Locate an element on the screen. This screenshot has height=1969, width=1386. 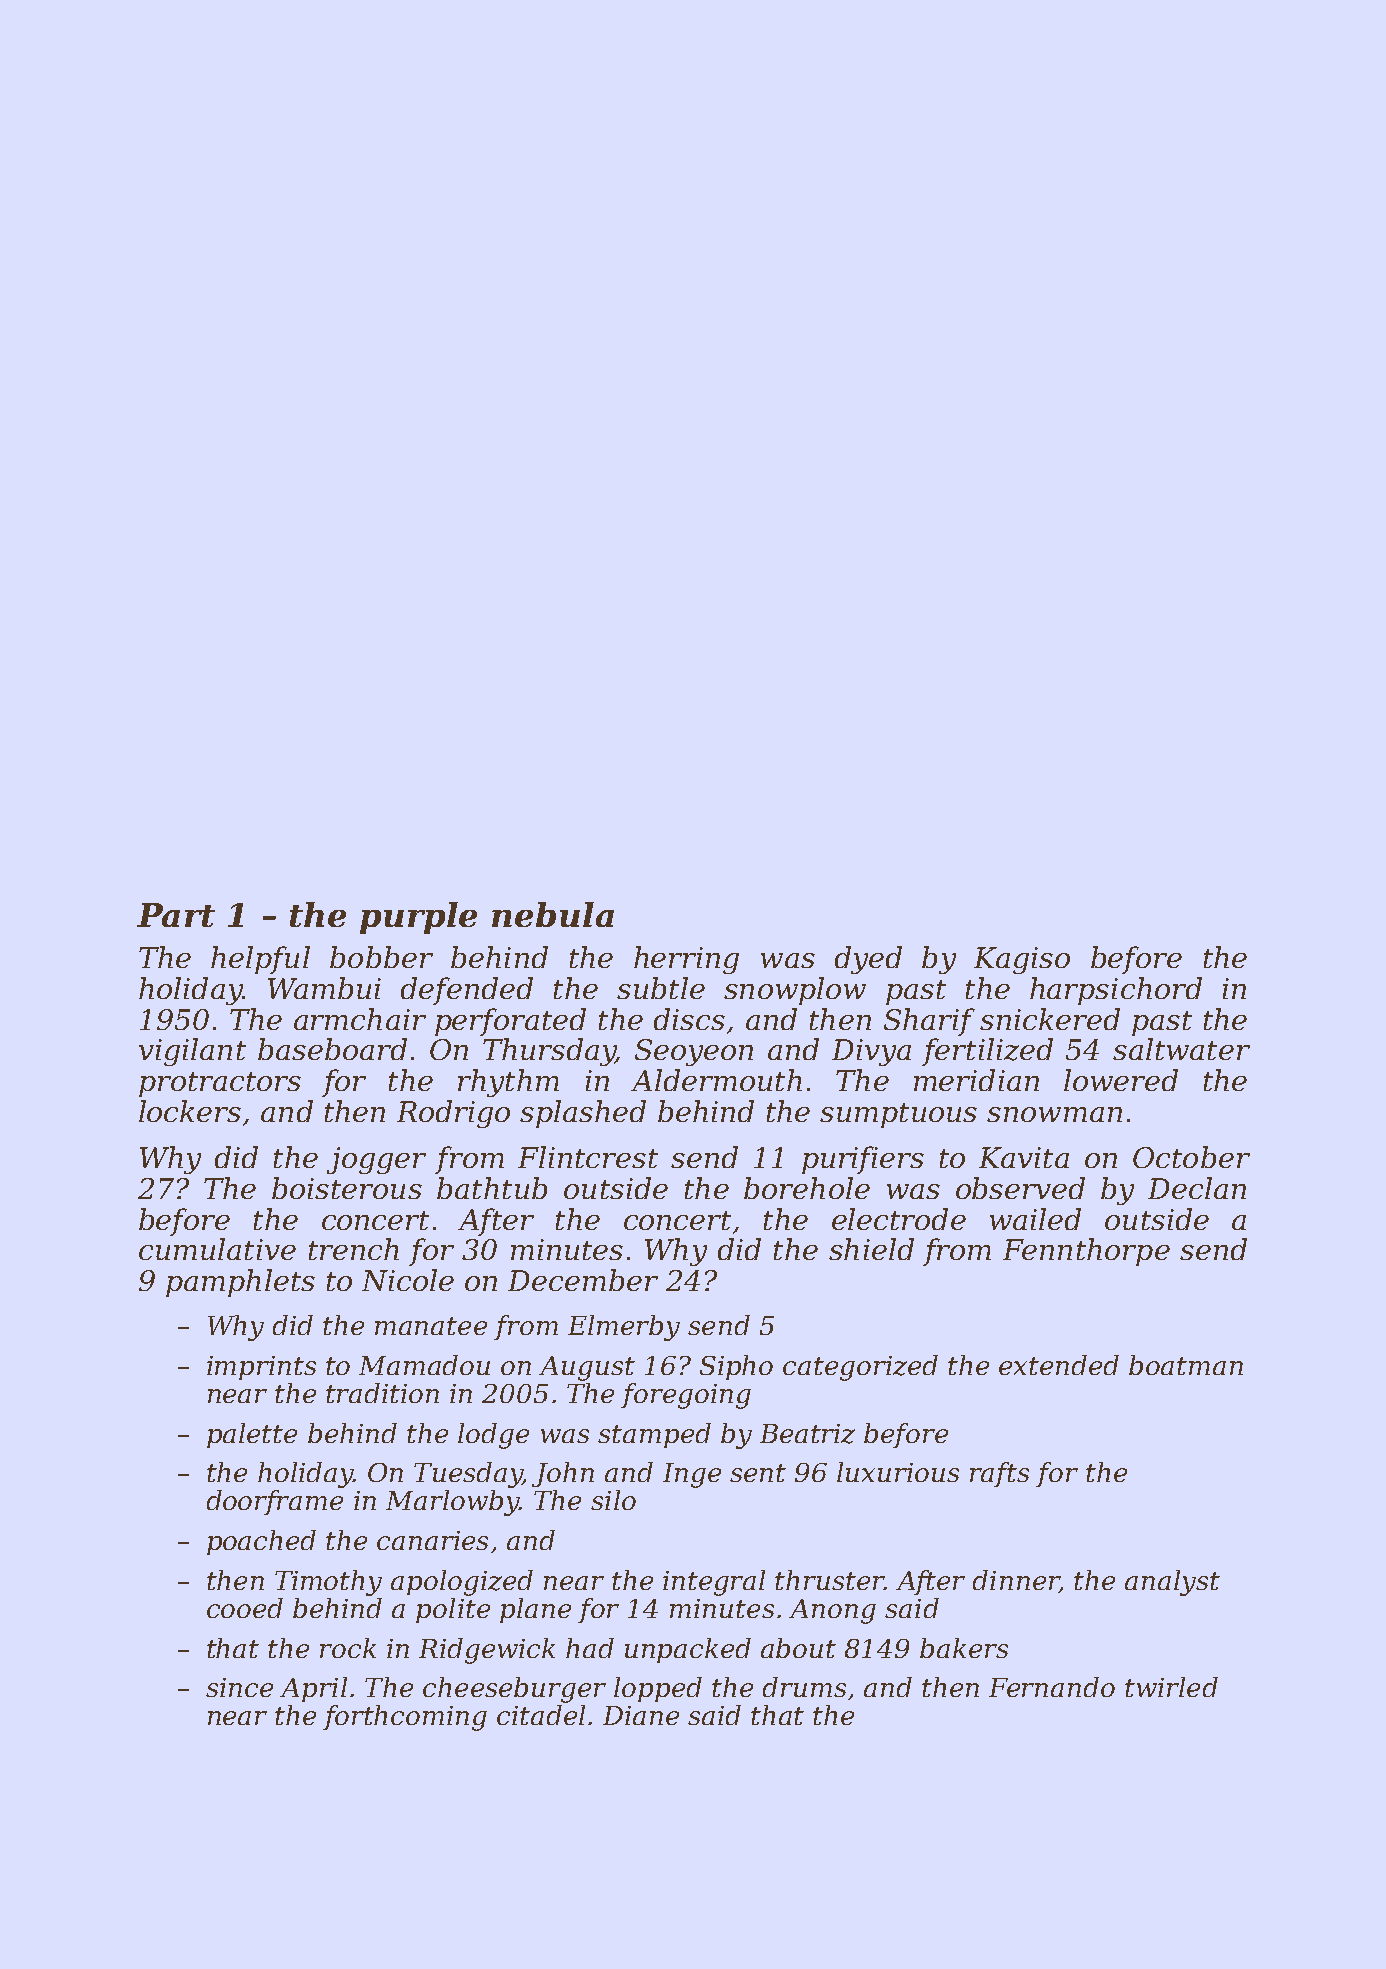
helpful is located at coordinates (260, 960).
